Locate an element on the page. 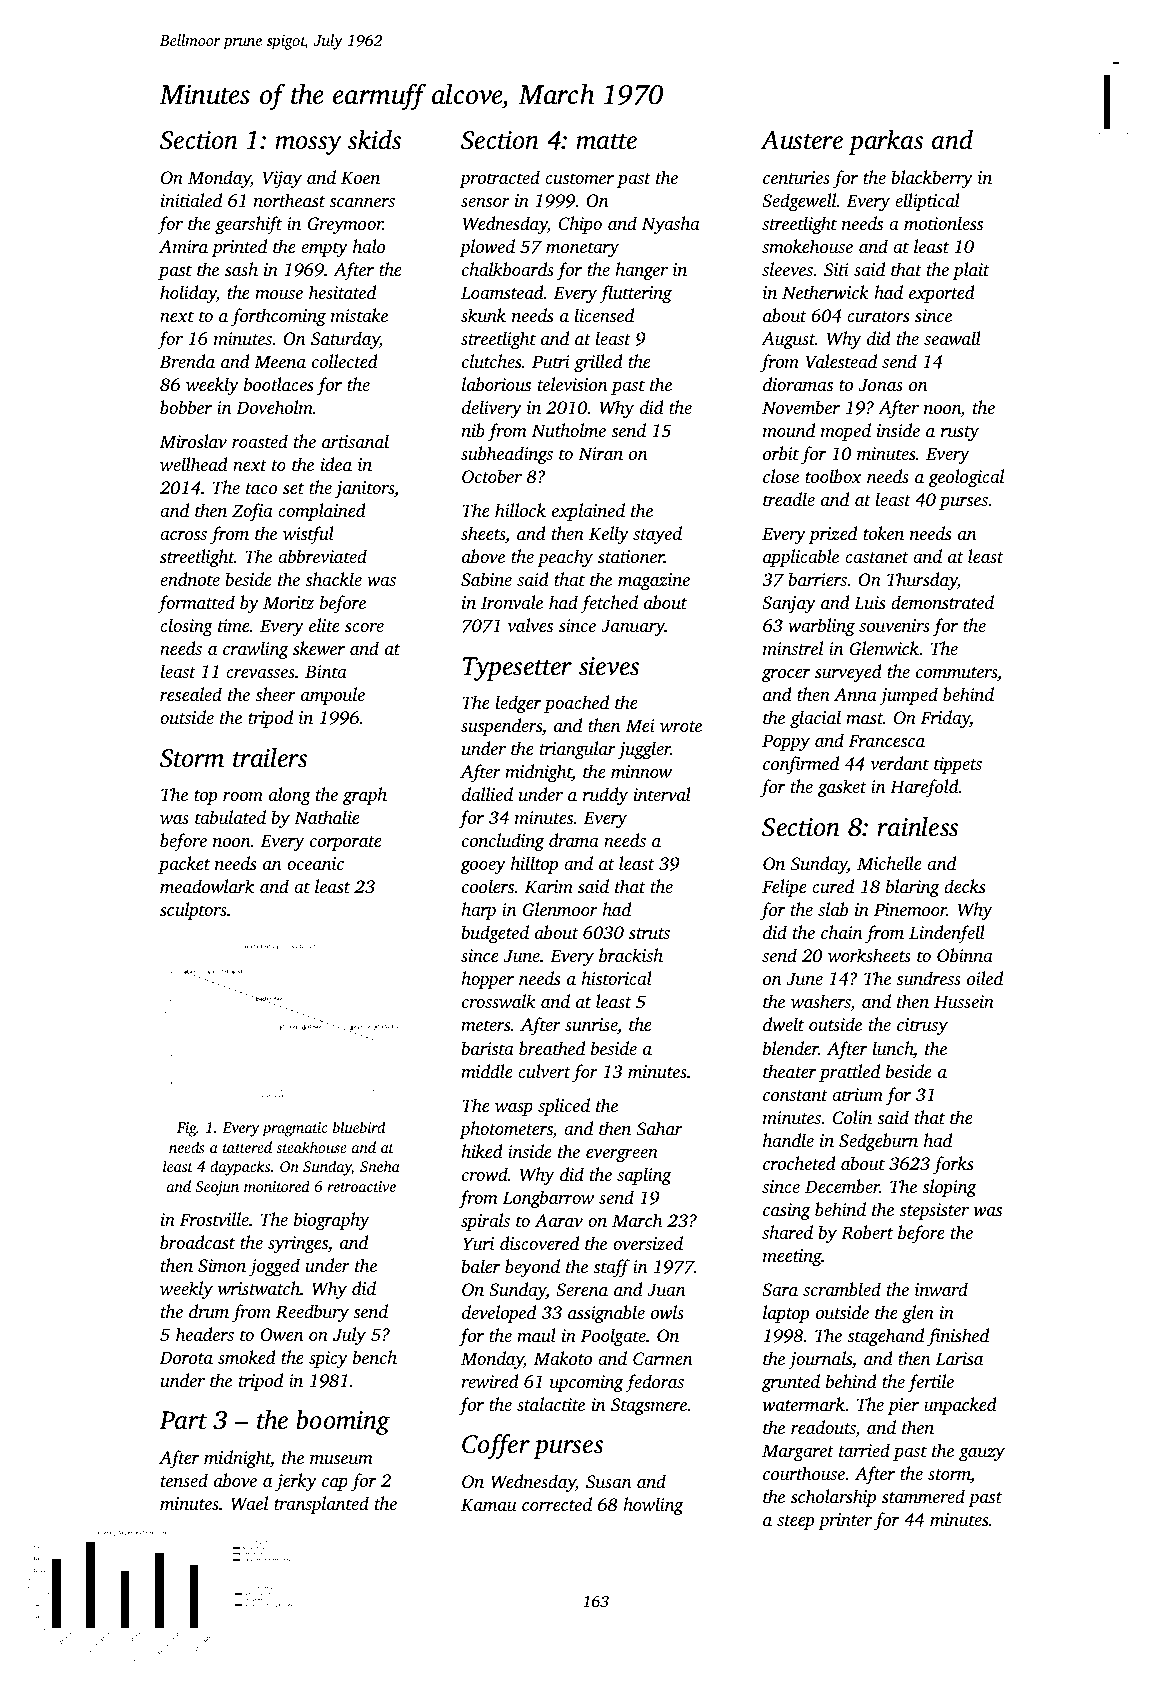  struts is located at coordinates (649, 933).
